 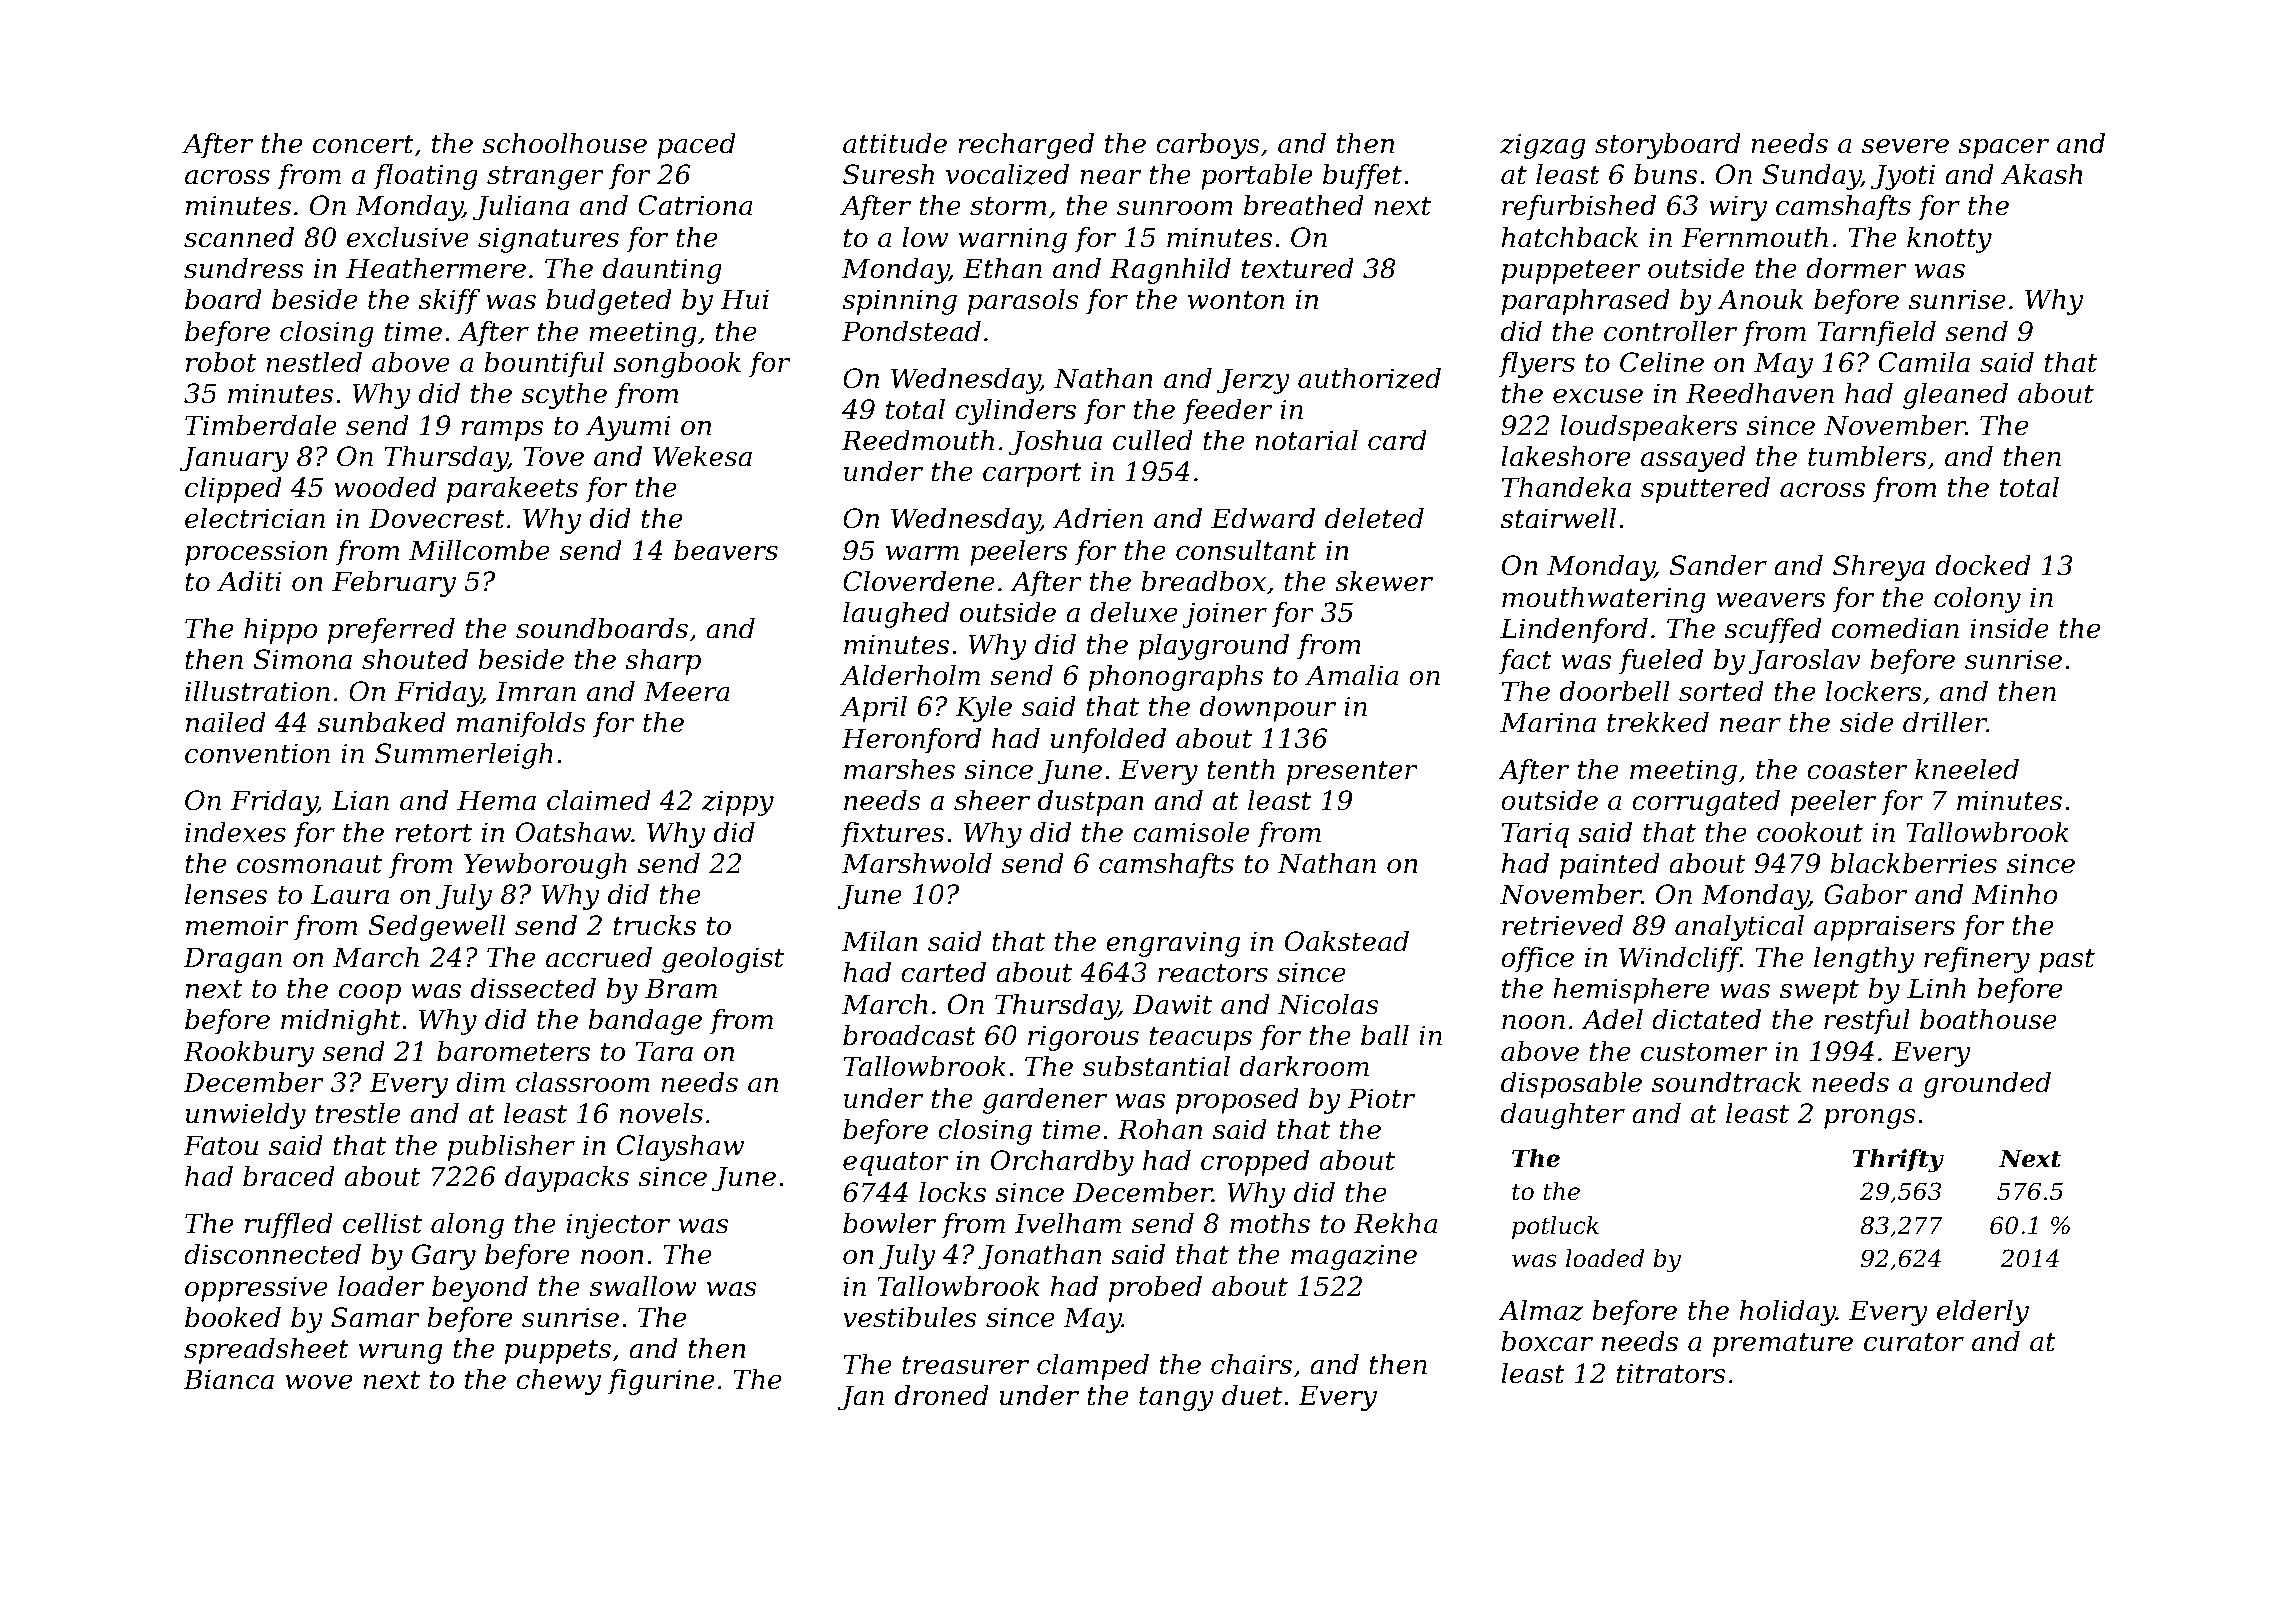 I want to click on prongs, so click(x=1870, y=1119).
